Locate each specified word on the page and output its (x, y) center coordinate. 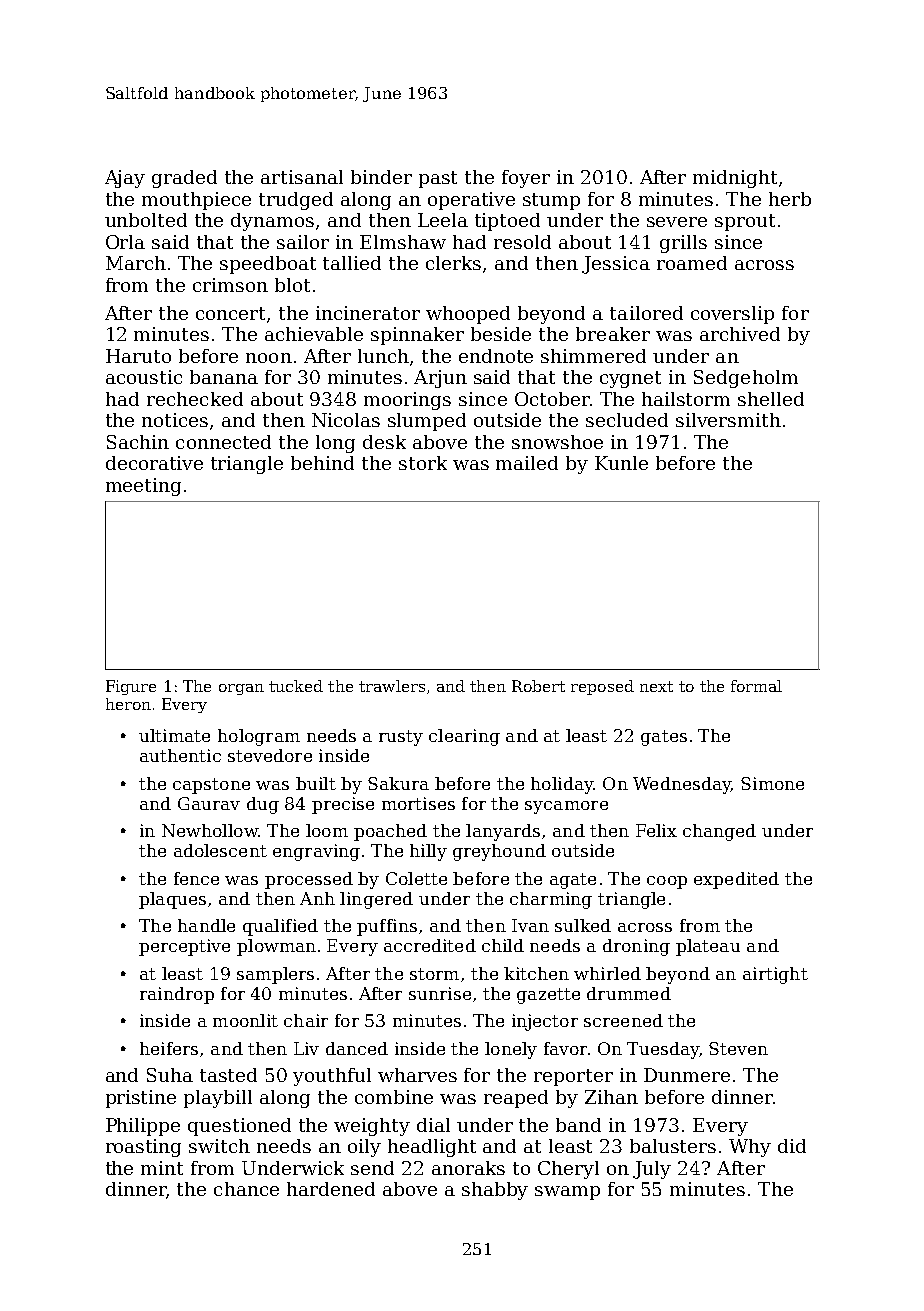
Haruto (138, 356)
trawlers (392, 686)
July (652, 1170)
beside (501, 334)
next (656, 686)
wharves (417, 1075)
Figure (131, 687)
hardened (331, 1189)
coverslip (732, 315)
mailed (527, 463)
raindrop (177, 995)
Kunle (621, 463)
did (792, 1146)
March (136, 263)
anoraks (468, 1168)
